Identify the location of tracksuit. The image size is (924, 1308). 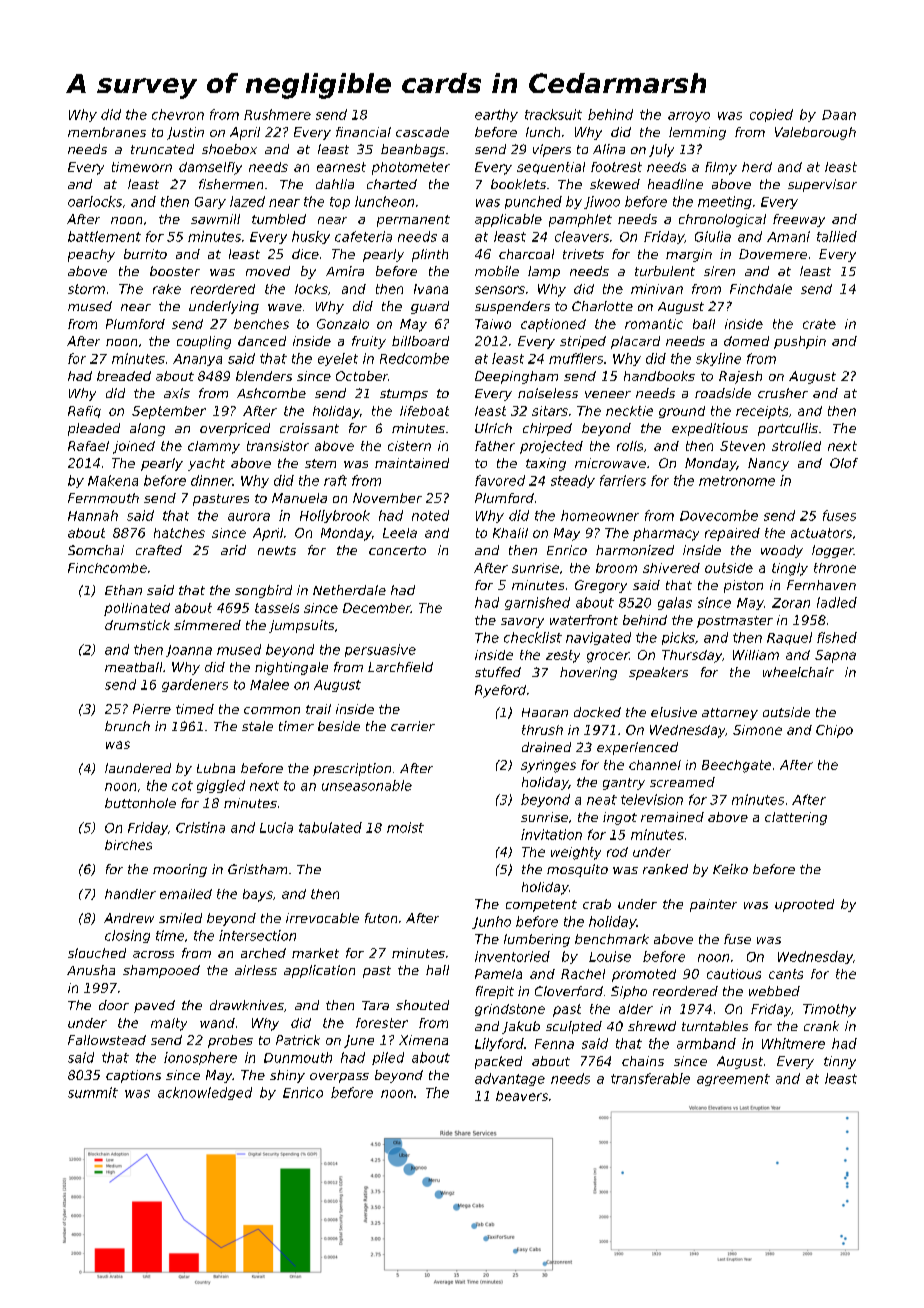
(553, 114).
